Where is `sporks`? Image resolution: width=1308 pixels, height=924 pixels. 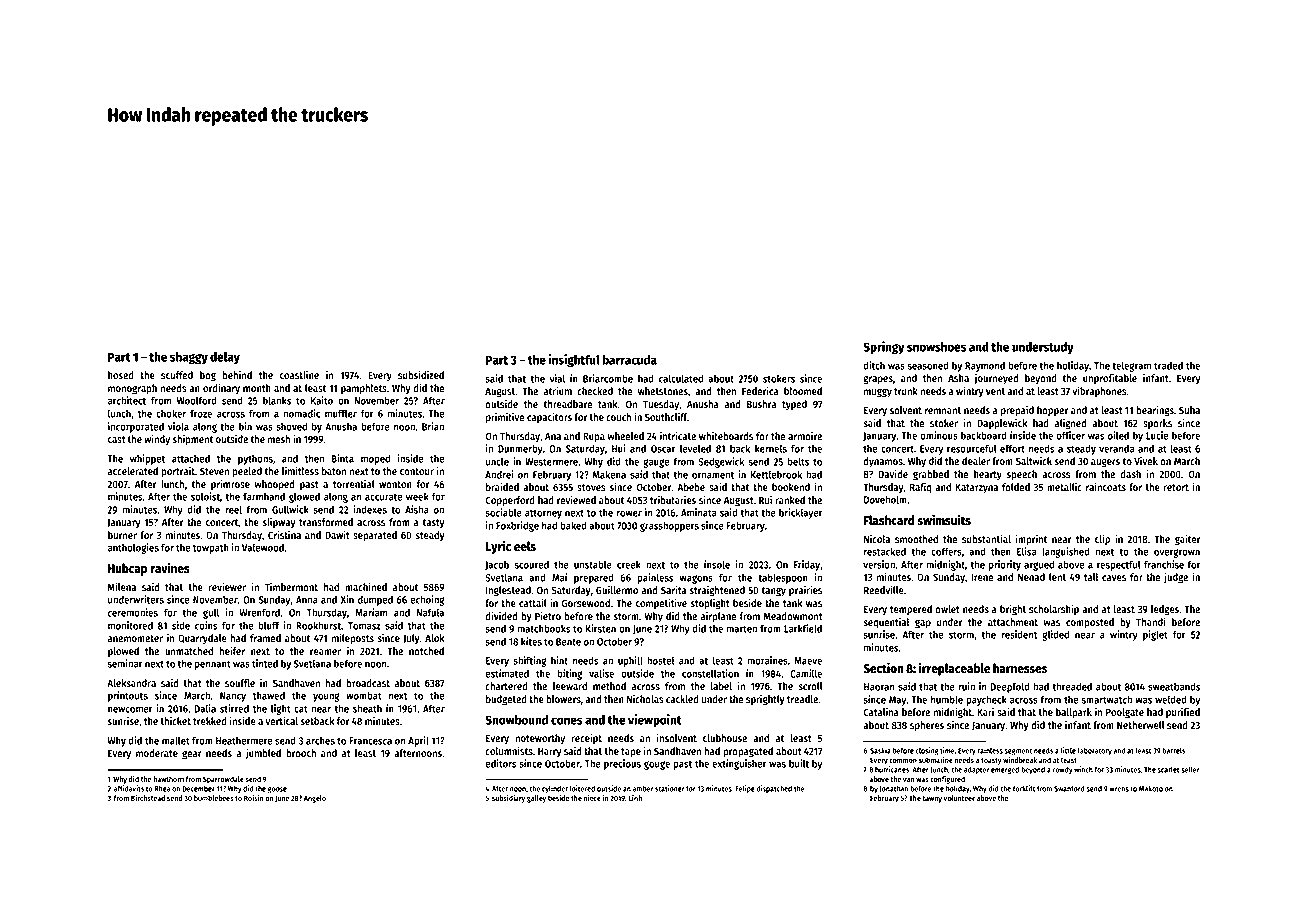 sporks is located at coordinates (1157, 424).
